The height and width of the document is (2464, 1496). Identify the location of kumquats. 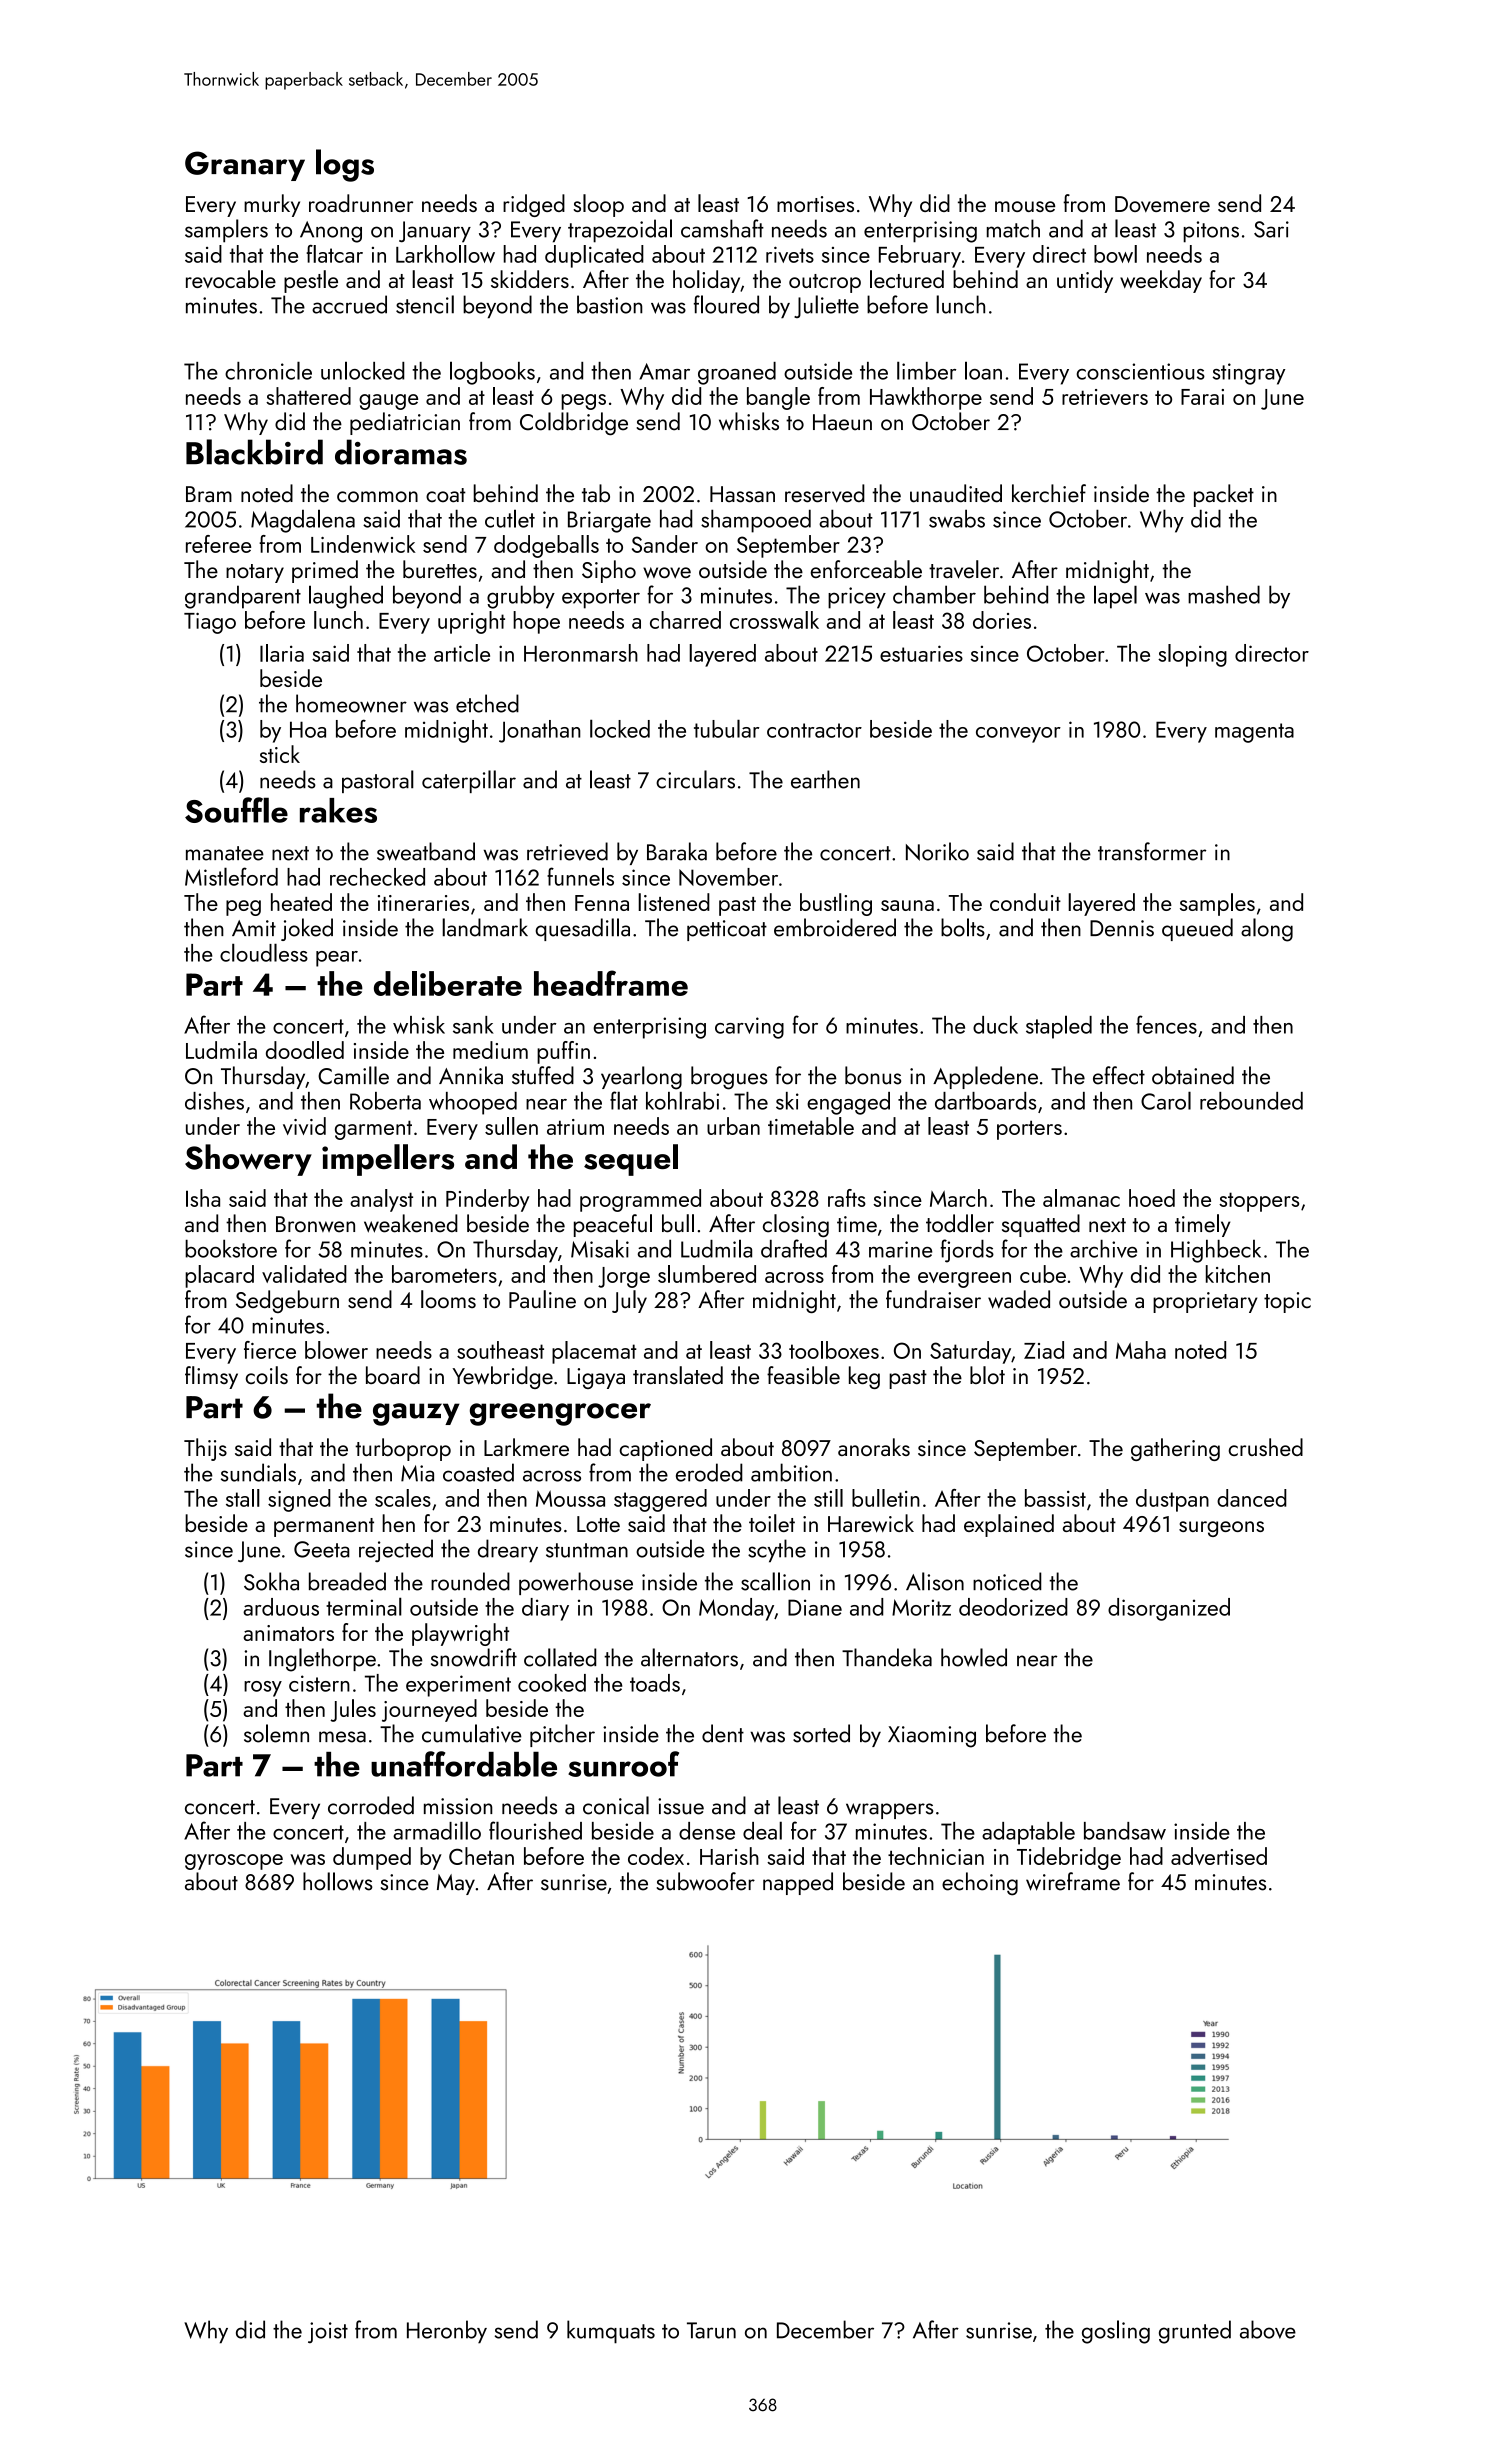
(611, 2332).
